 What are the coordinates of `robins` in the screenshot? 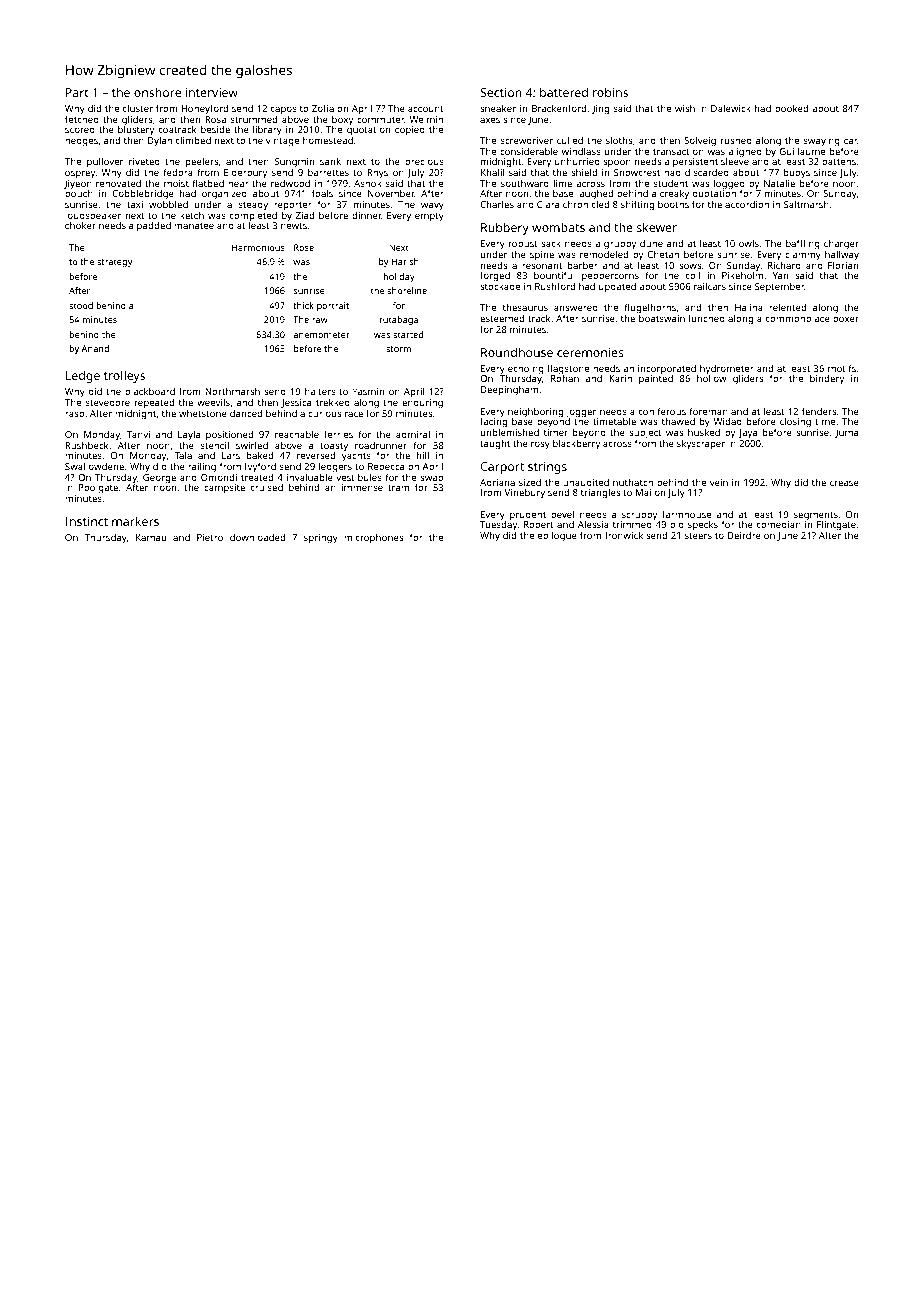 It's located at (610, 92).
